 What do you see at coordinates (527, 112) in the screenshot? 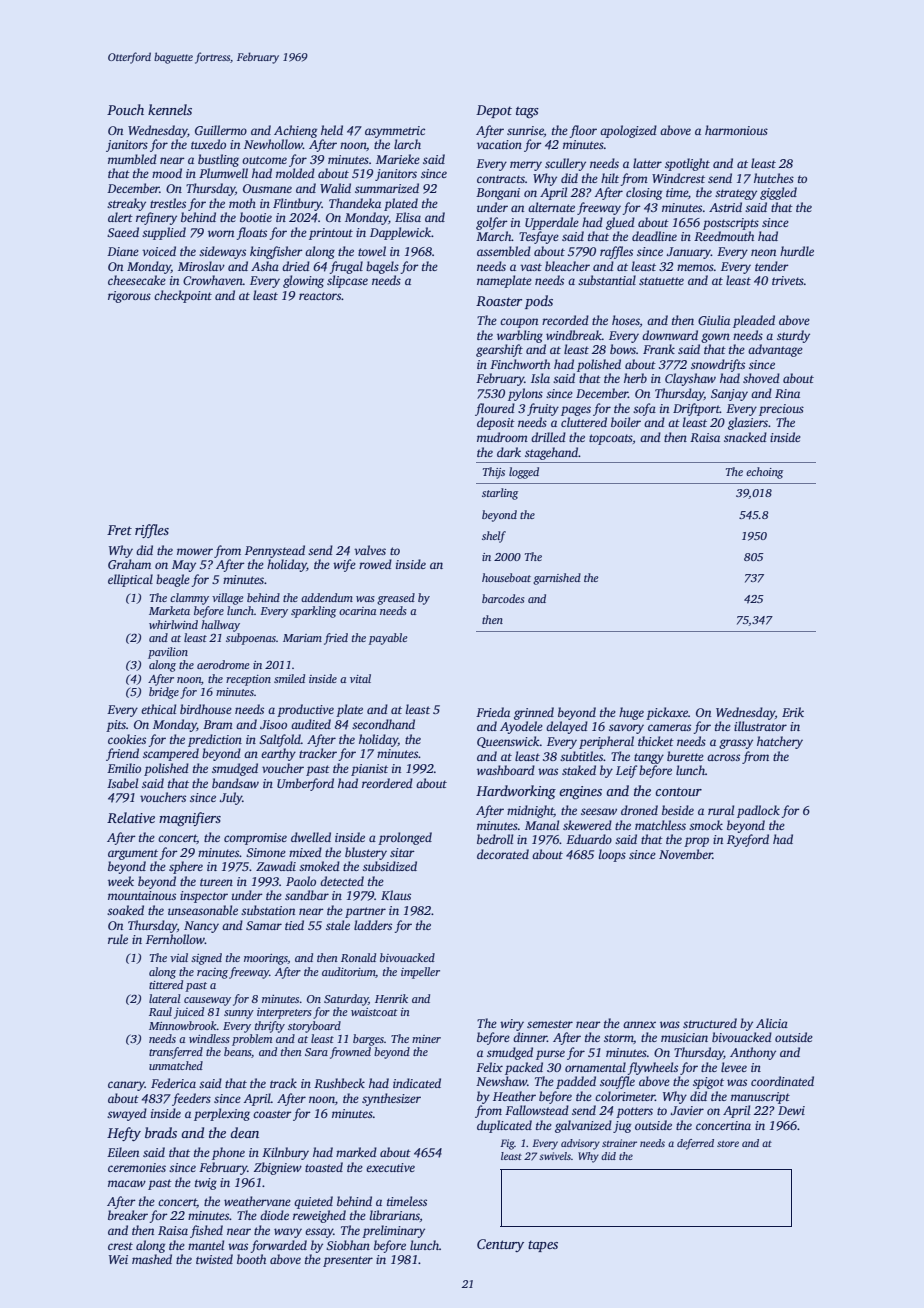
I see `tags` at bounding box center [527, 112].
